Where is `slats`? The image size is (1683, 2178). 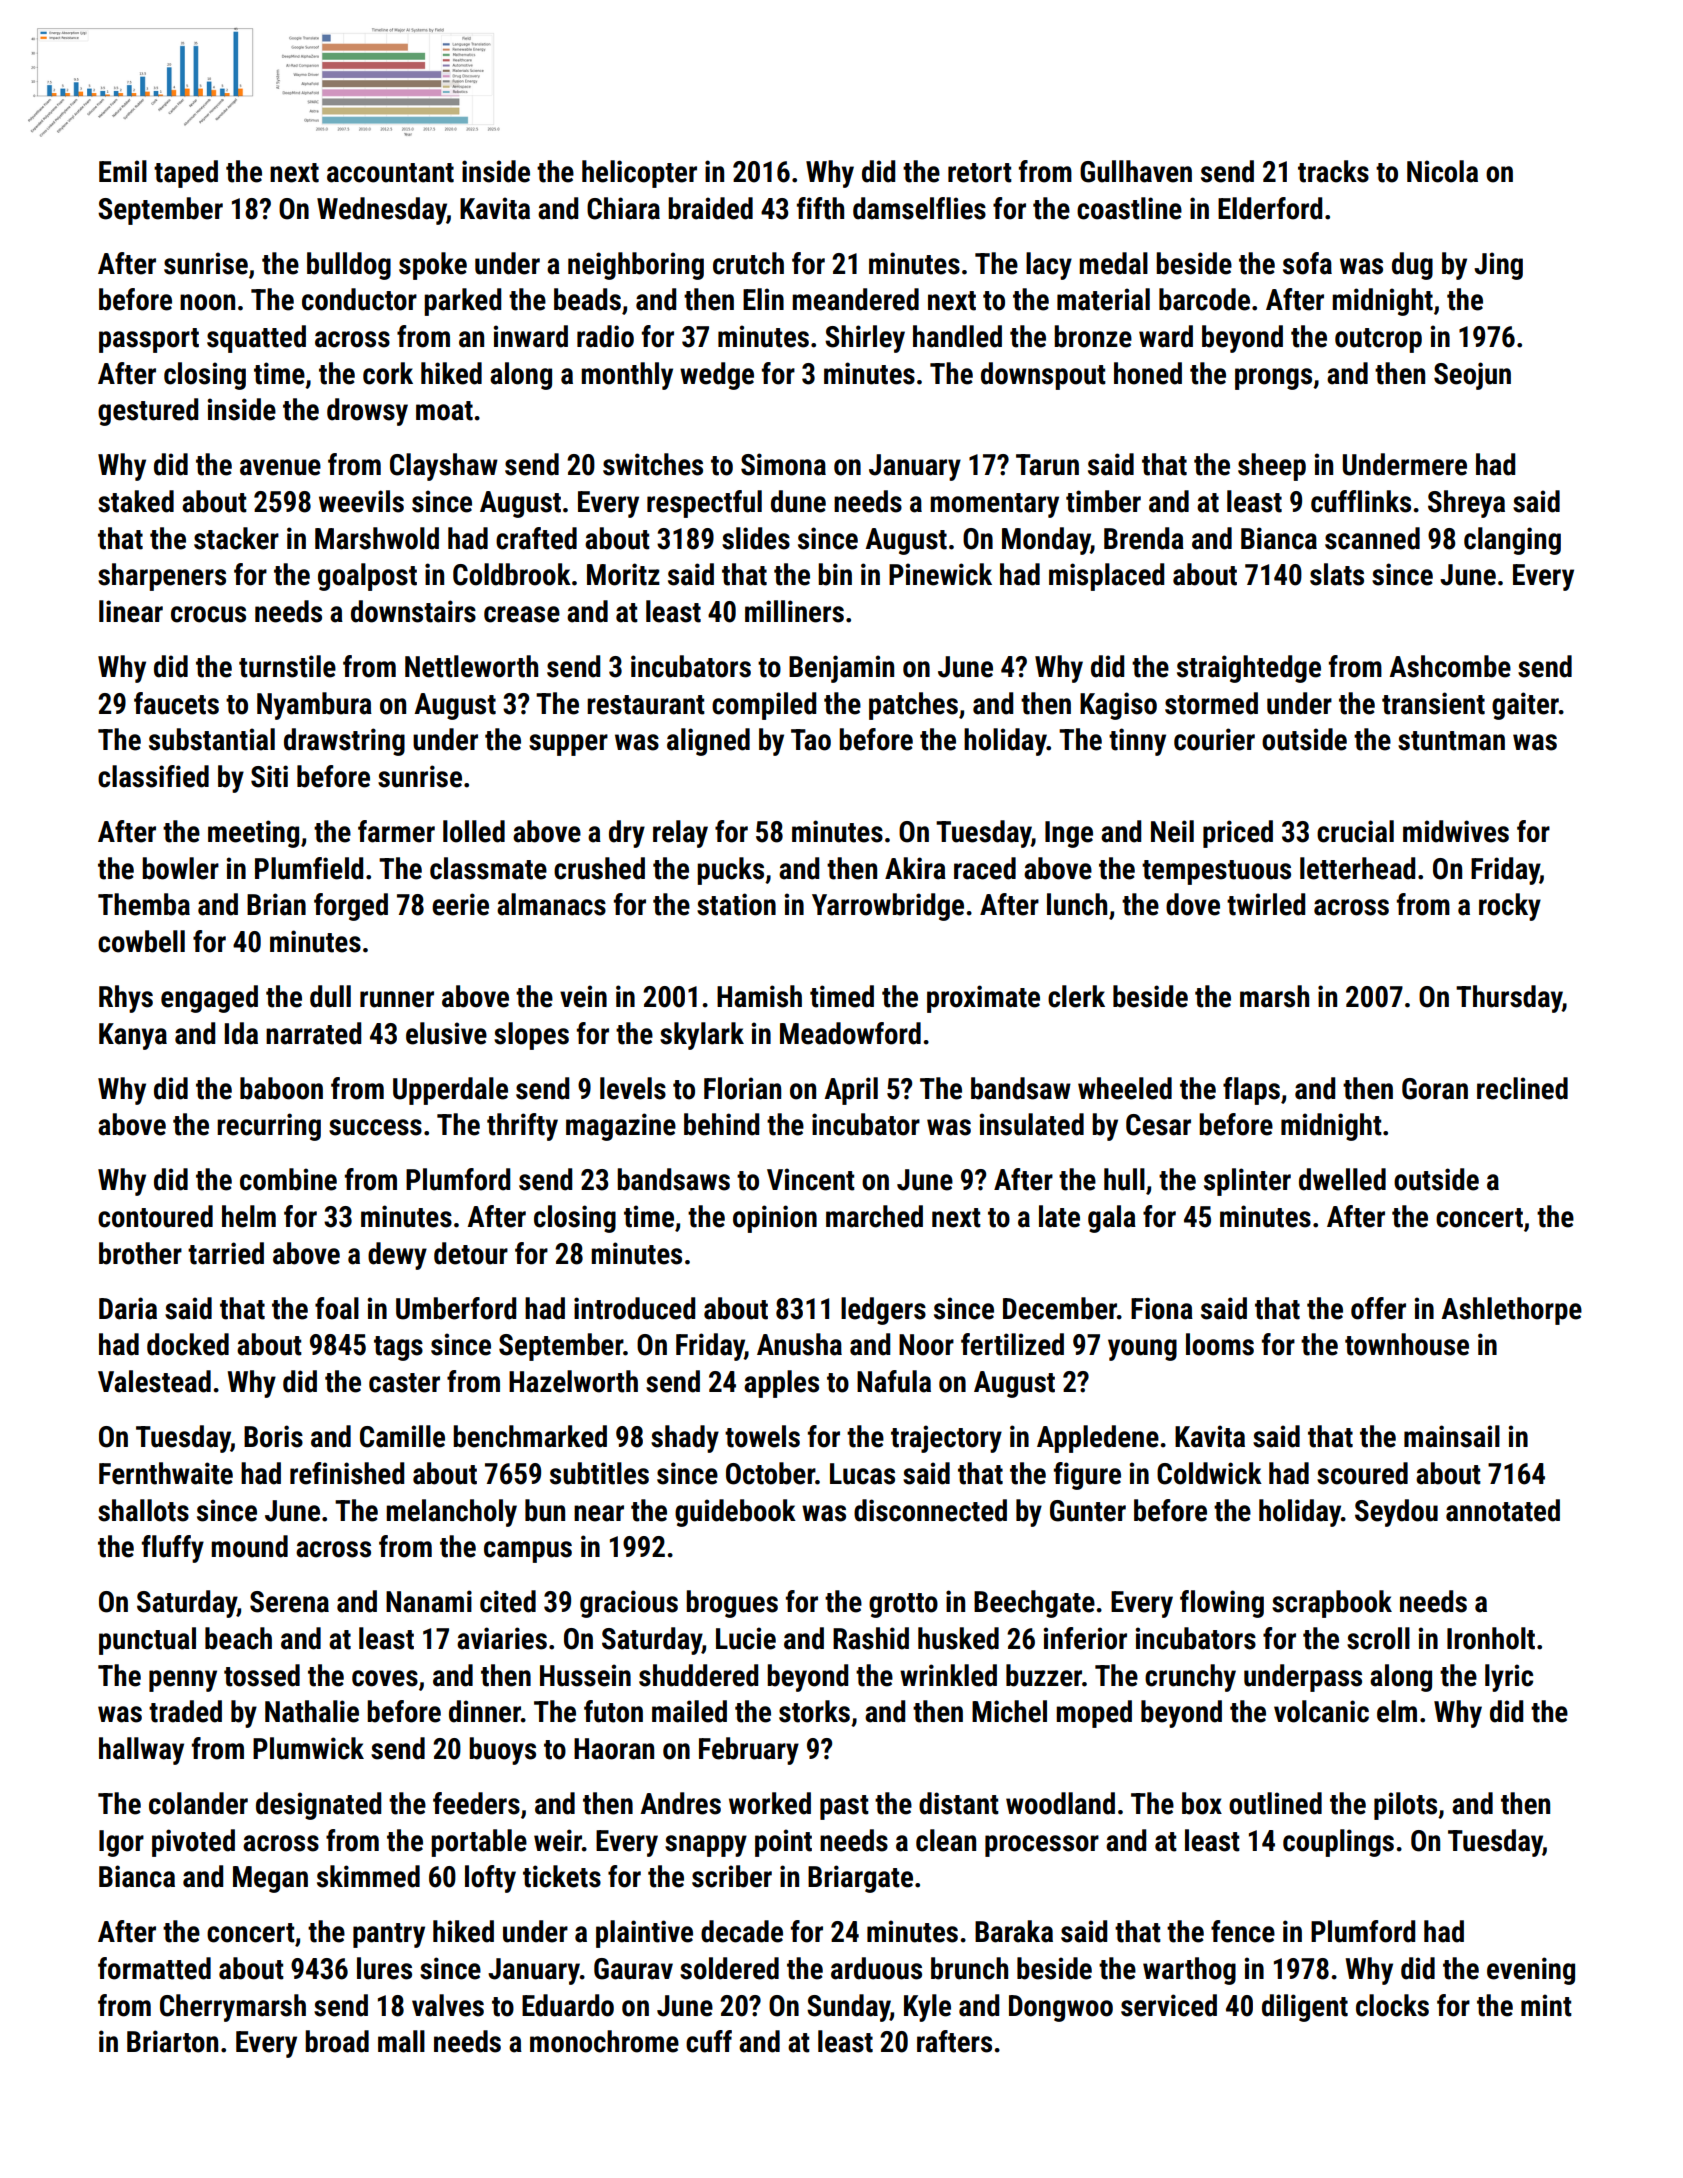
slats is located at coordinates (1337, 574).
